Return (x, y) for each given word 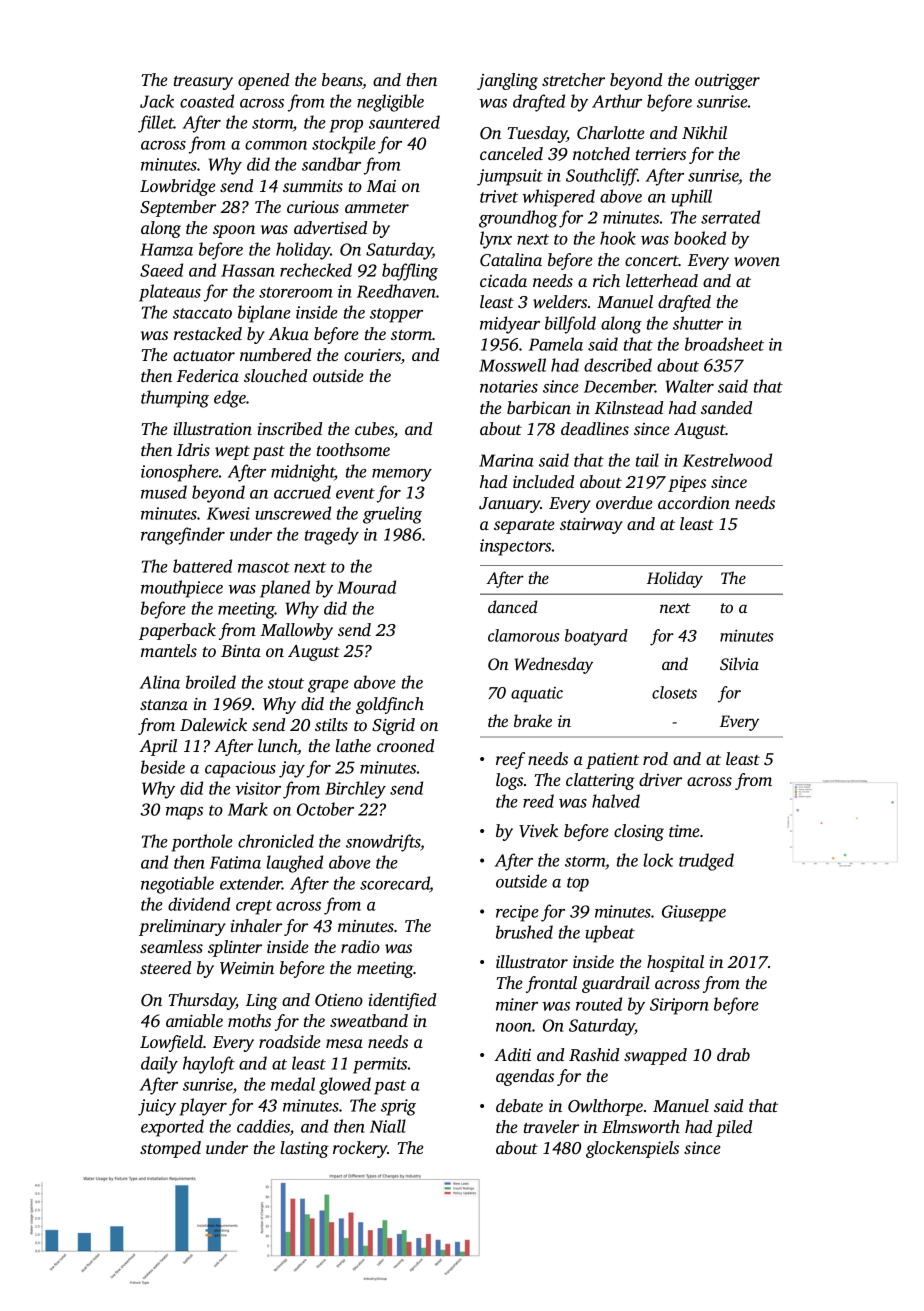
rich (606, 280)
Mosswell (512, 365)
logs (509, 781)
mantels (169, 650)
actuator (204, 356)
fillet (156, 124)
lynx (496, 240)
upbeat (610, 934)
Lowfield (171, 1043)
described (618, 365)
